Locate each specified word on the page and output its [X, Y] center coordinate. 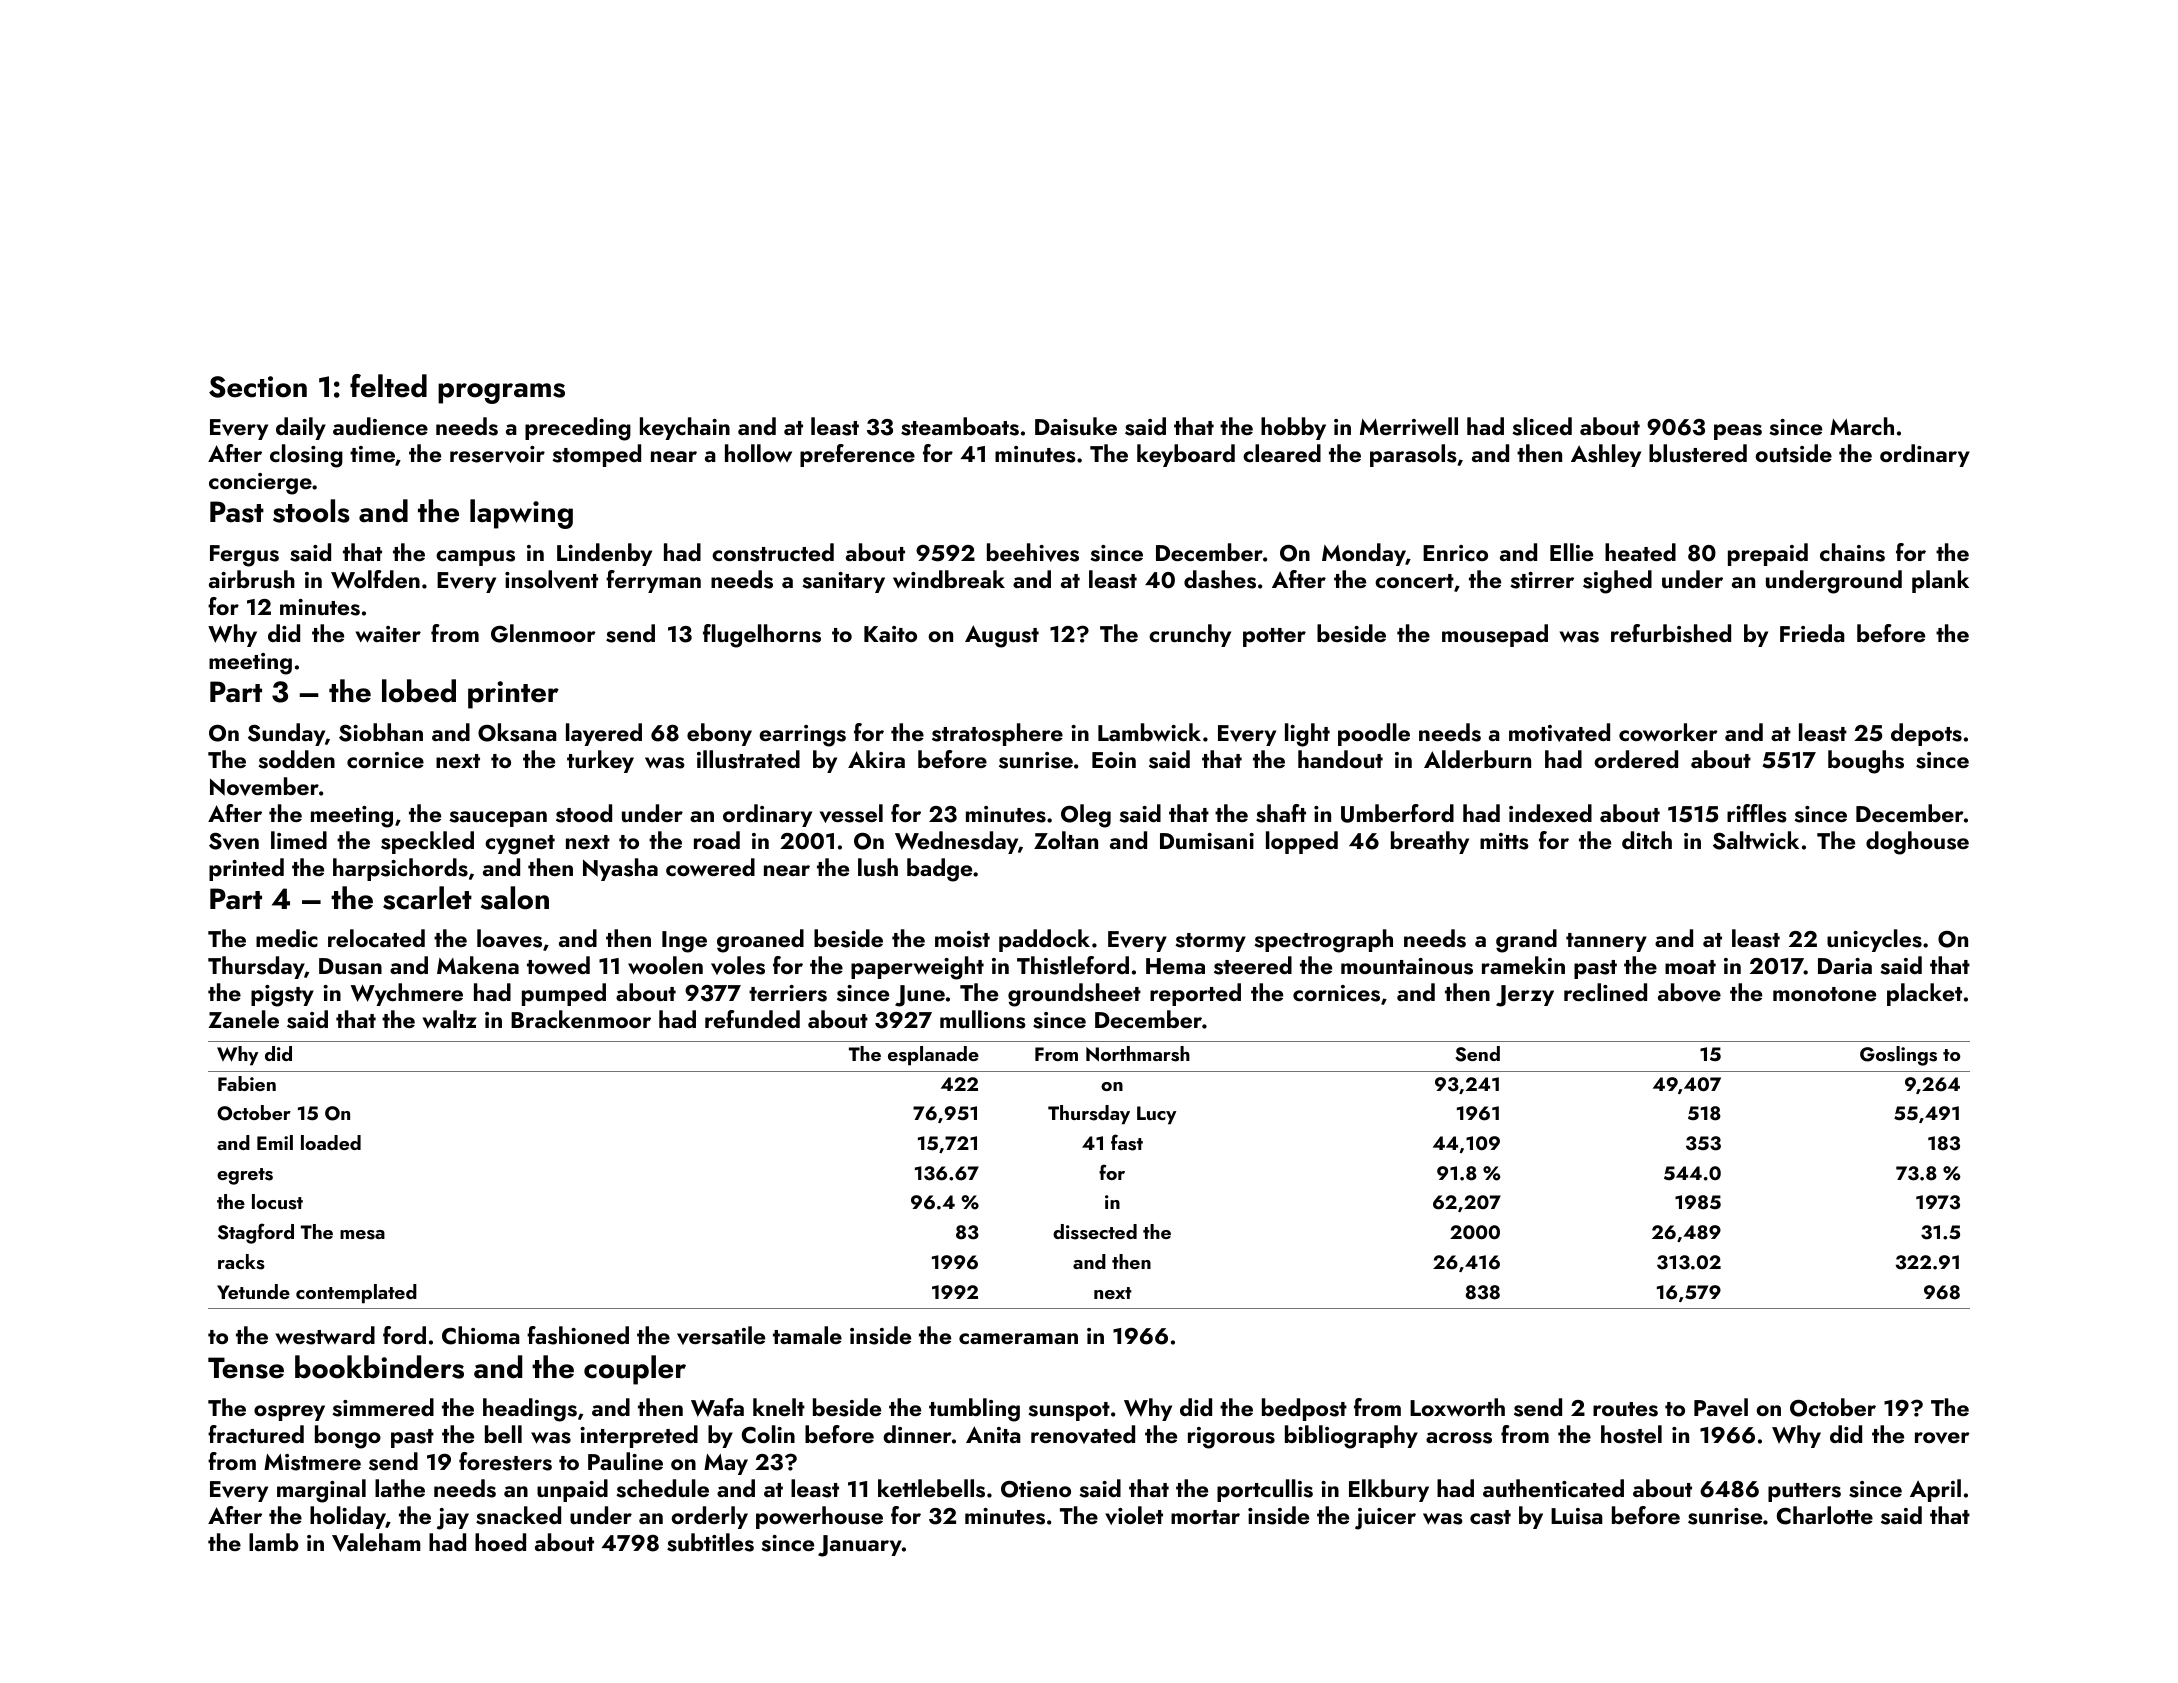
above [1689, 992]
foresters [505, 1461]
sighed [1617, 582]
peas [1738, 432]
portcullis [1265, 1490]
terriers [788, 993]
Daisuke [1076, 426]
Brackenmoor [581, 1019]
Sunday [286, 734]
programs [501, 393]
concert [1414, 581]
